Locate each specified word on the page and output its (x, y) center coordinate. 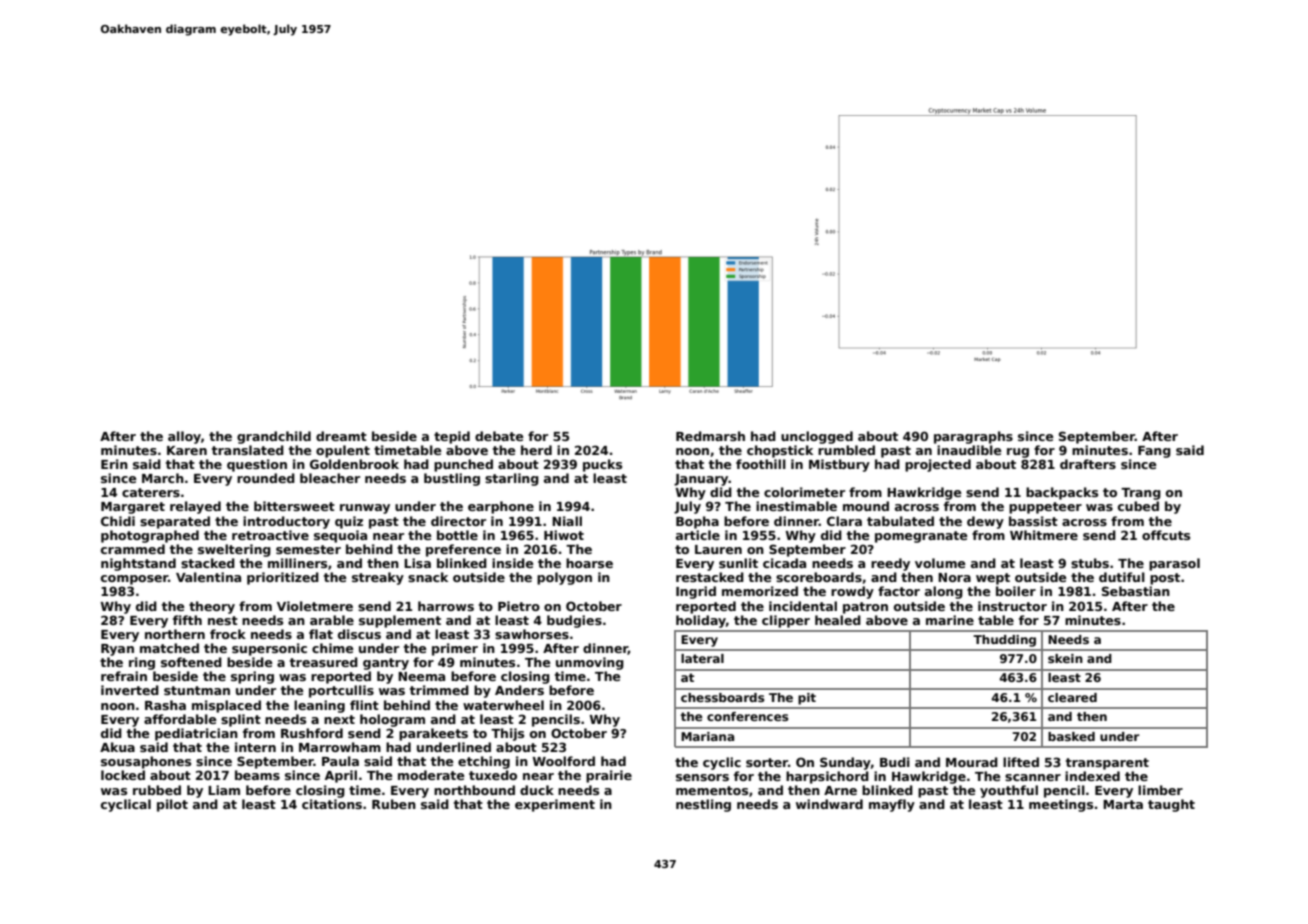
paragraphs (973, 437)
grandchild (274, 437)
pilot (172, 805)
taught (1171, 805)
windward (829, 804)
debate (499, 436)
